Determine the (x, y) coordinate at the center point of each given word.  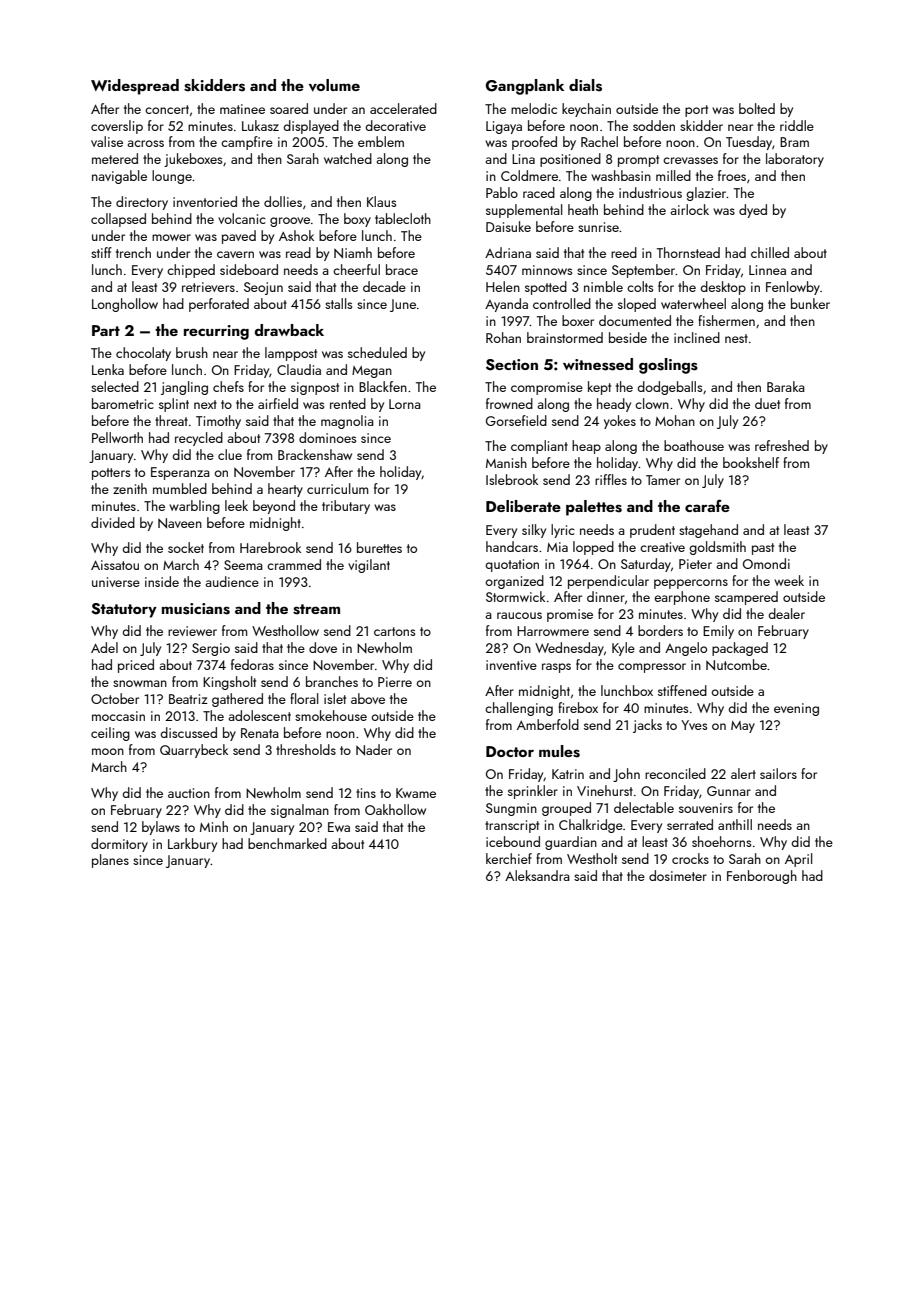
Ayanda (506, 305)
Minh (214, 826)
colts (640, 286)
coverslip (117, 127)
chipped (191, 271)
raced (539, 192)
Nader (374, 750)
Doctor (510, 751)
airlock (689, 209)
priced (136, 666)
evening (796, 709)
